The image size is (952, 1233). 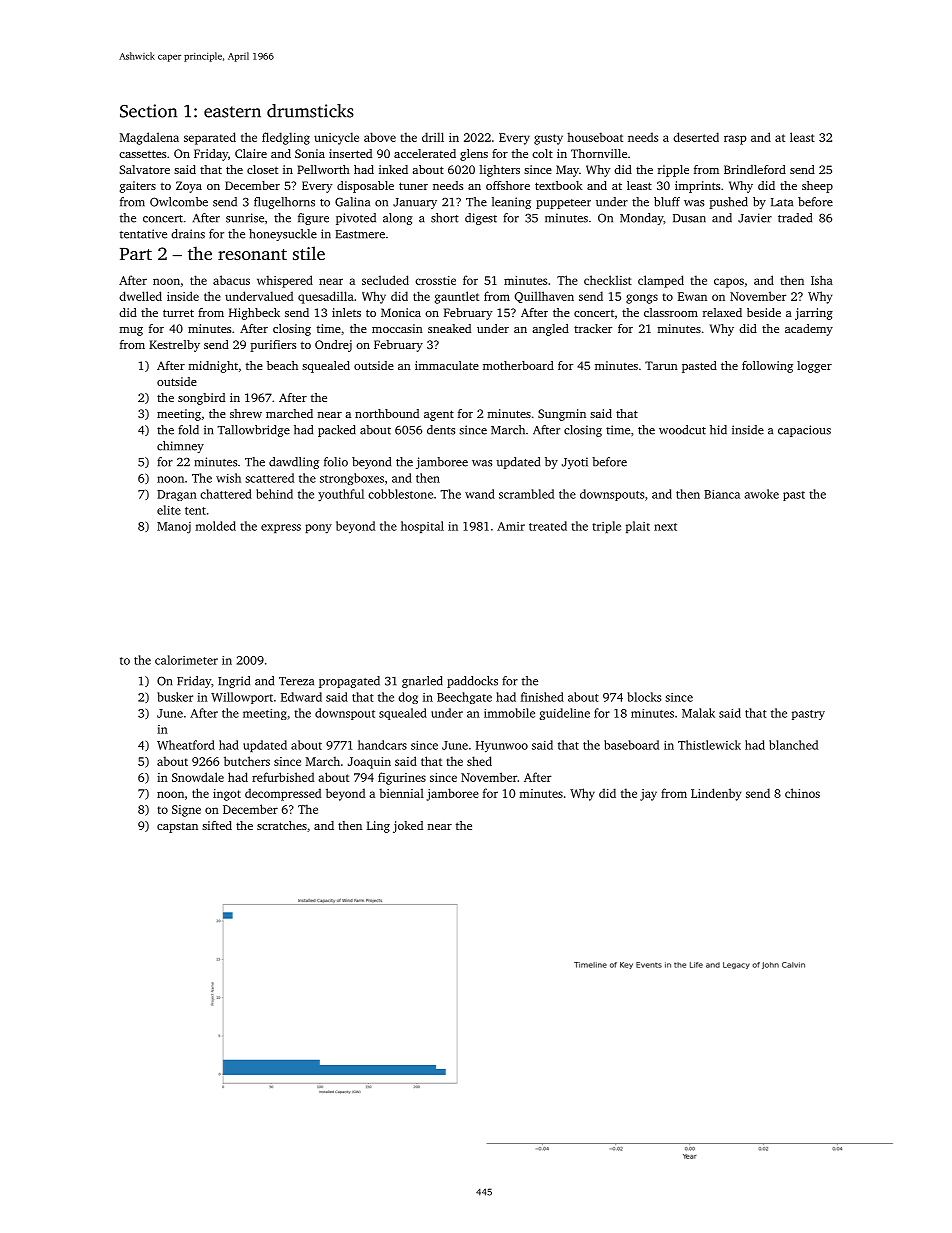 What do you see at coordinates (665, 527) in the screenshot?
I see `next` at bounding box center [665, 527].
